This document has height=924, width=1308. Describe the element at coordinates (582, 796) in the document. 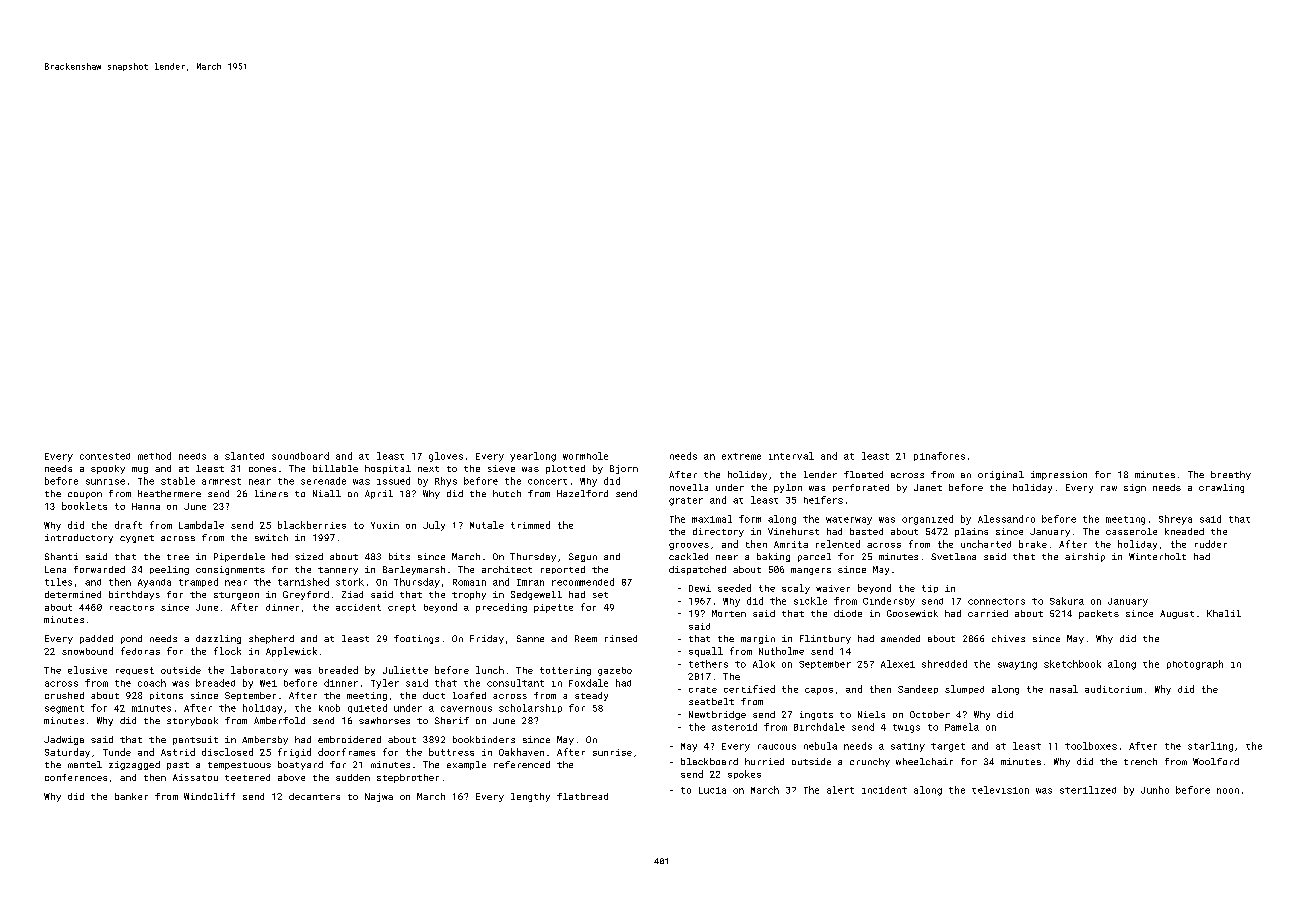

I see `flatbread` at that location.
